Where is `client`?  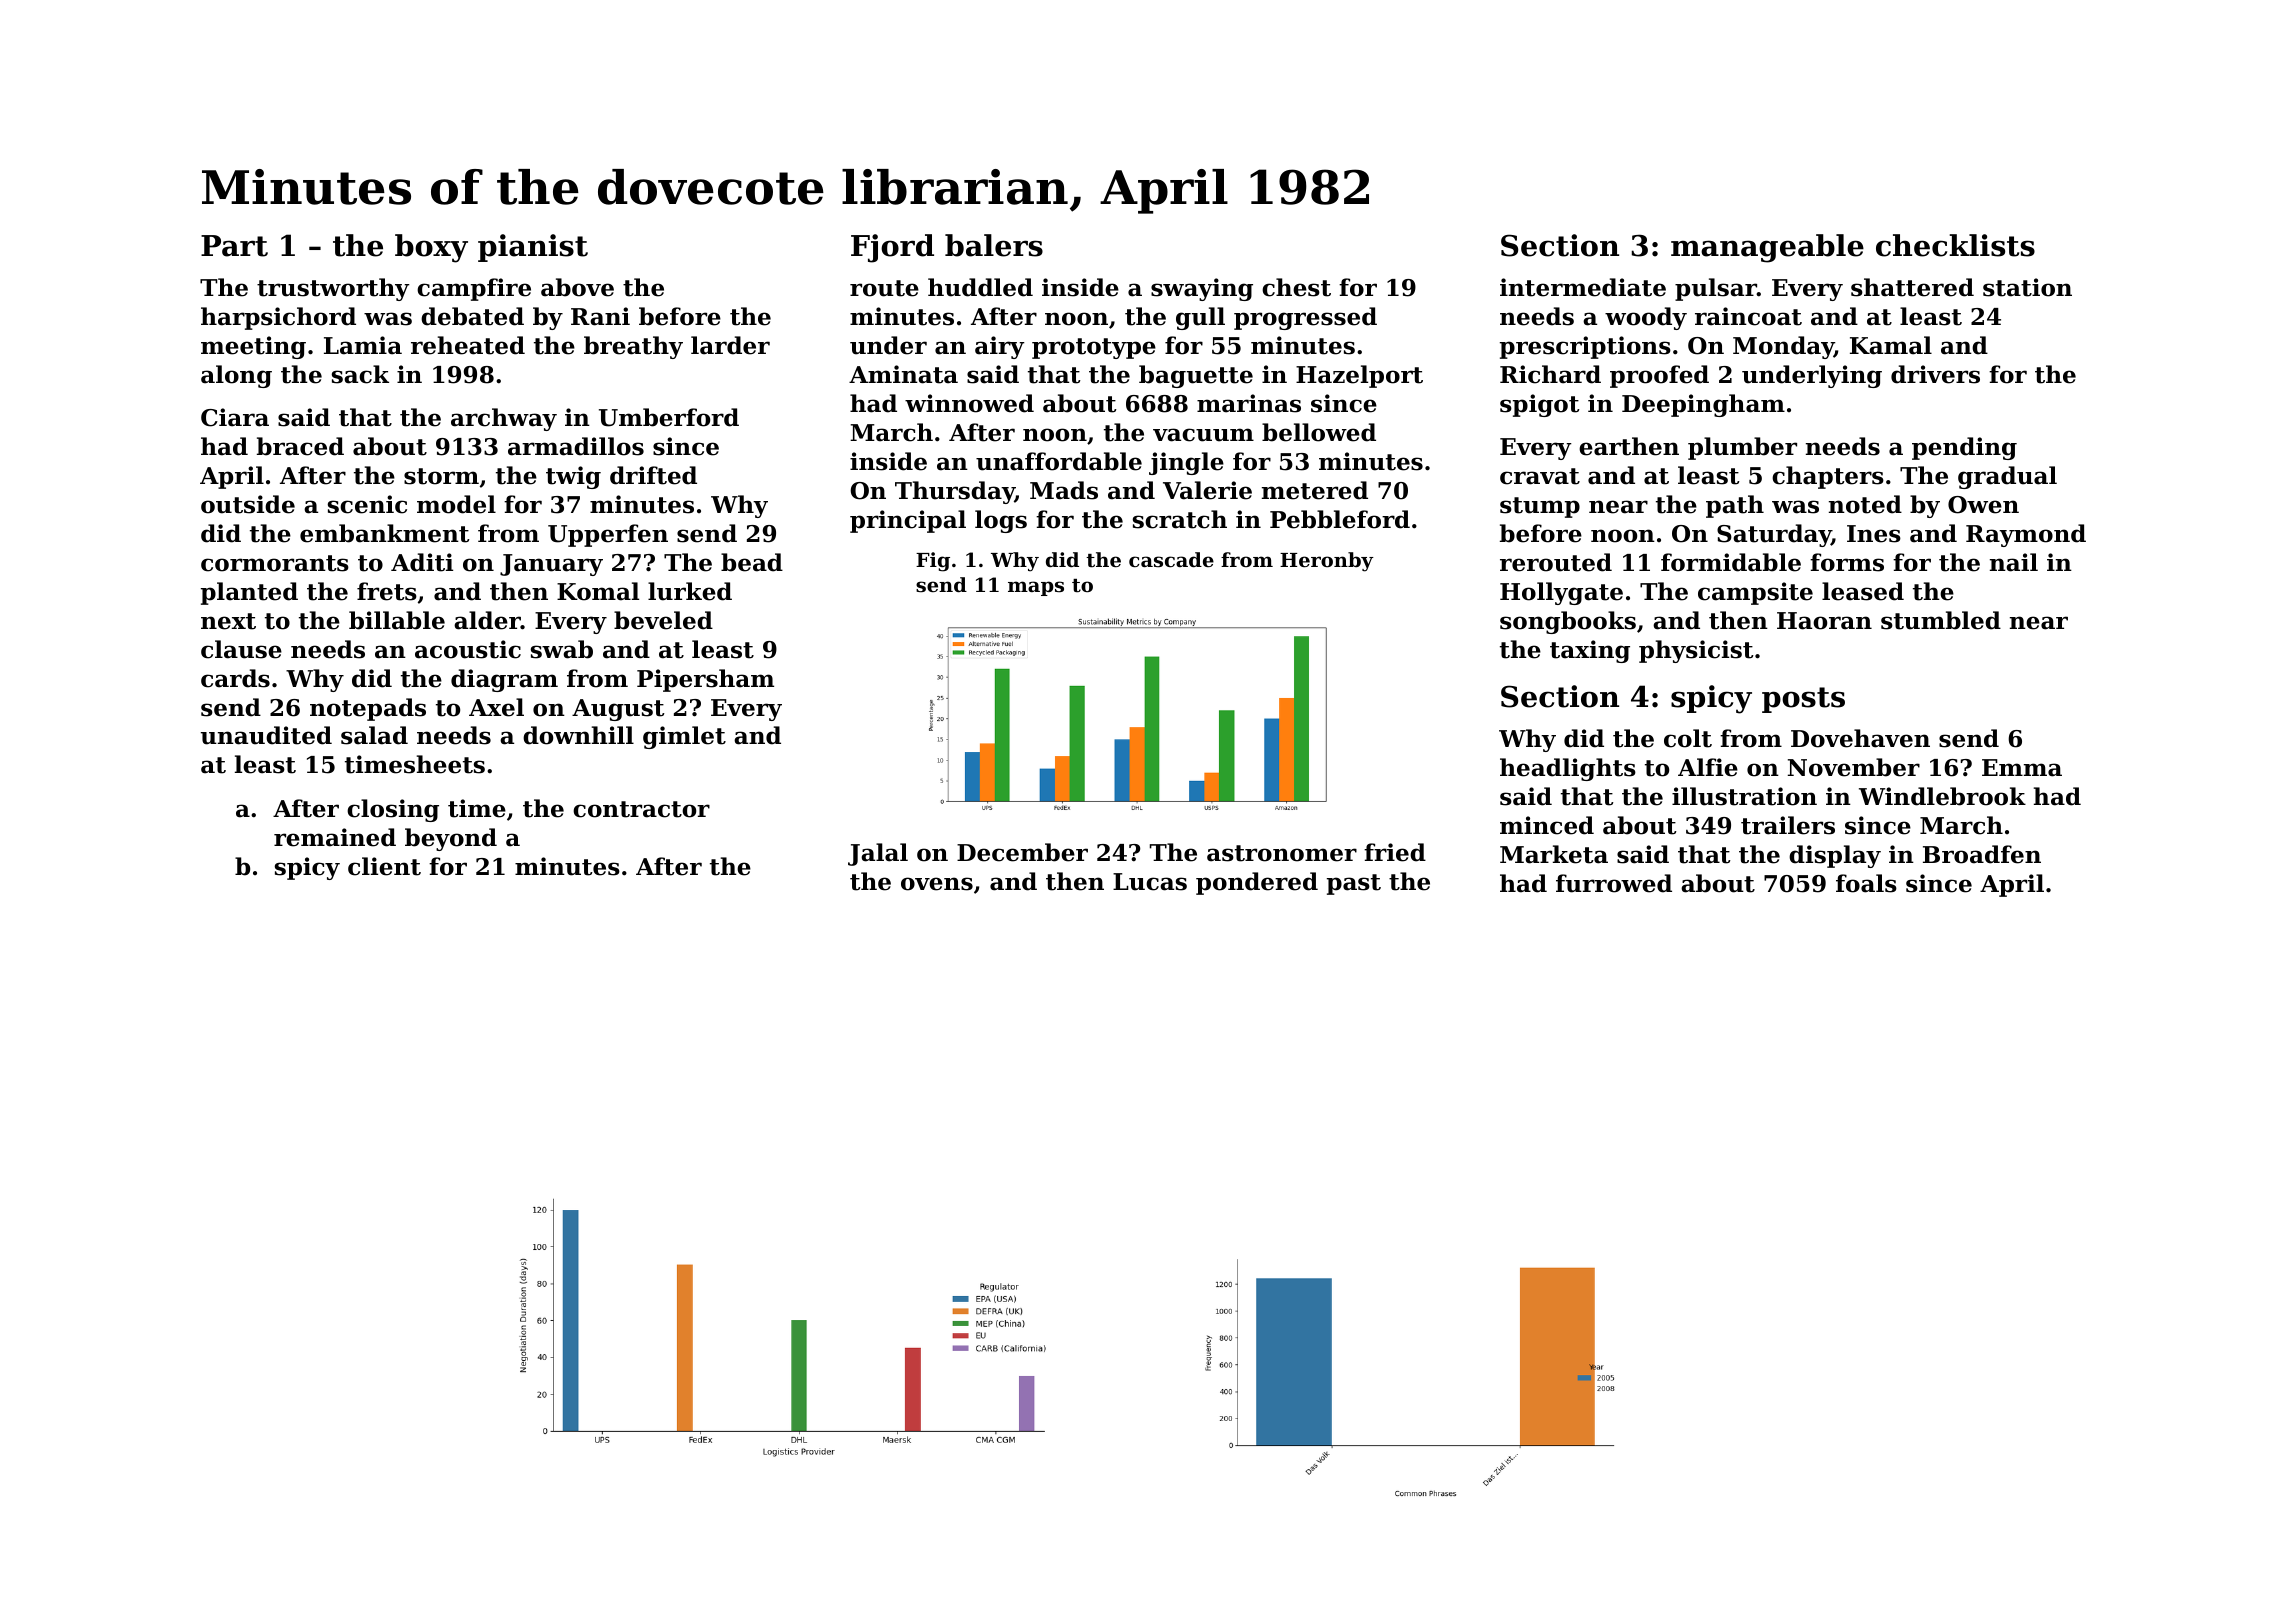
client is located at coordinates (384, 866).
